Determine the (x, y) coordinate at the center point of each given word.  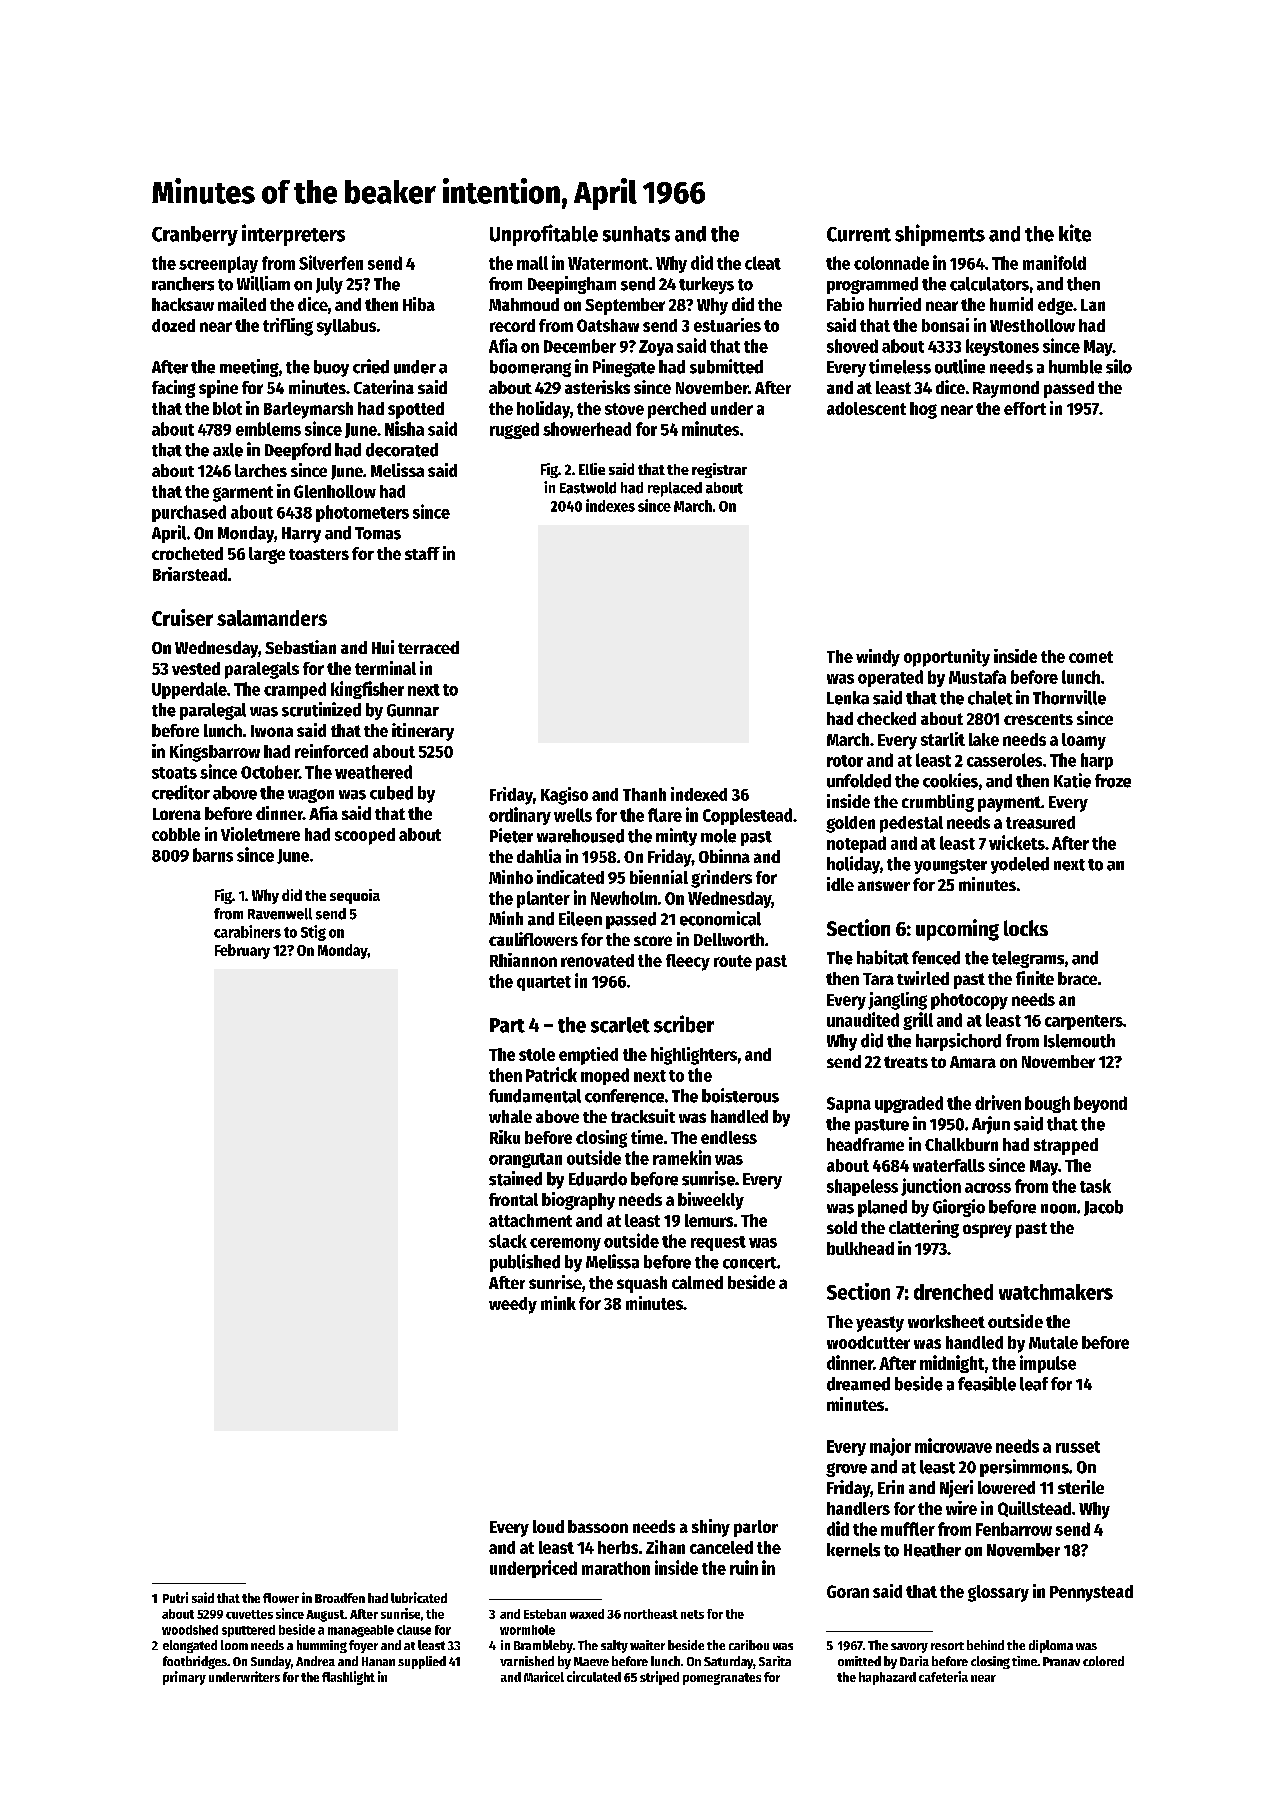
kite (1075, 233)
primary (184, 1678)
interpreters (293, 235)
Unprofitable (544, 235)
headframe (865, 1144)
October (270, 772)
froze (1113, 781)
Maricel (544, 1676)
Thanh (644, 794)
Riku (505, 1137)
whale (510, 1116)
